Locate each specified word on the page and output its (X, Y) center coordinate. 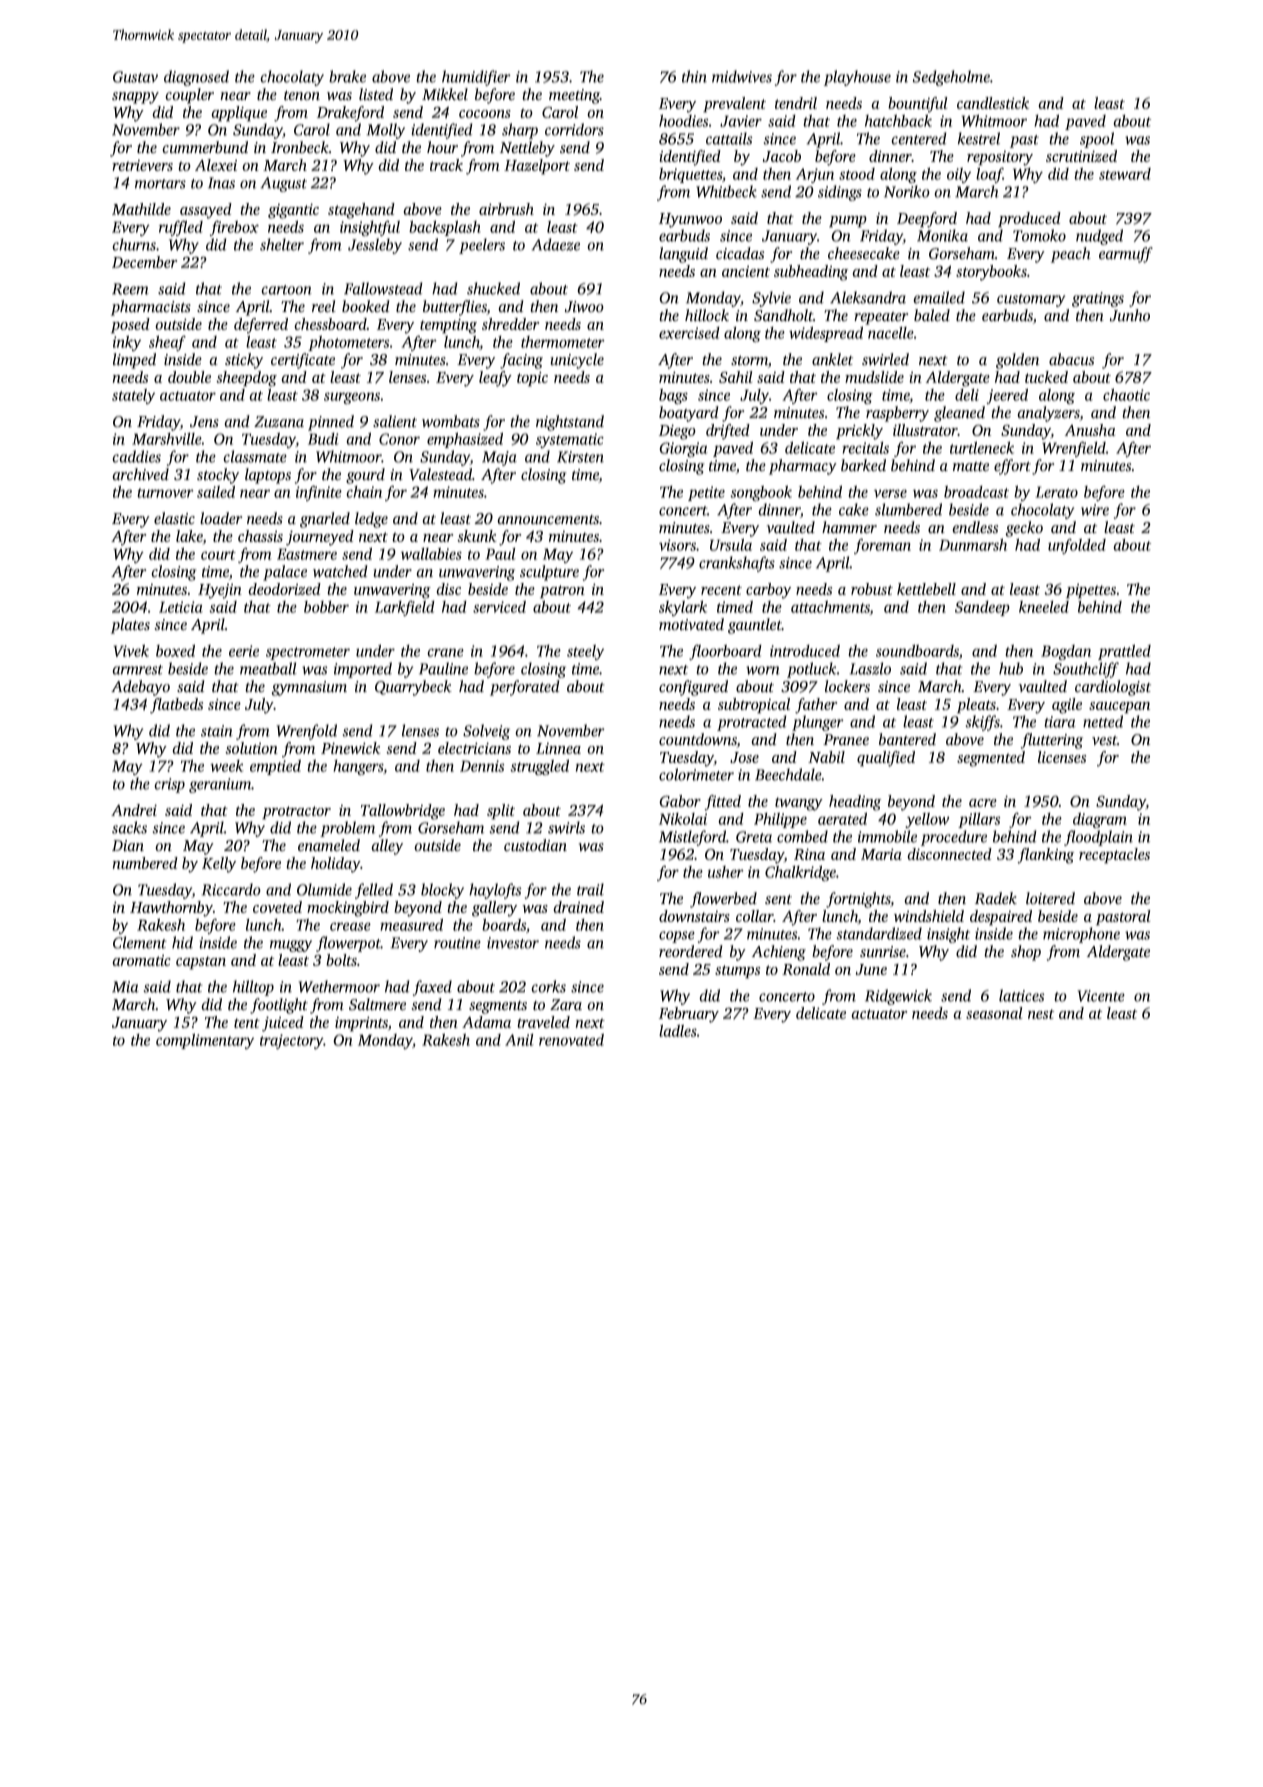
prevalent (734, 105)
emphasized (465, 440)
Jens (204, 422)
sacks (129, 827)
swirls (566, 827)
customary (1031, 300)
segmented (991, 759)
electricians (474, 748)
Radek (996, 898)
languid (683, 255)
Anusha (1090, 430)
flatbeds (176, 706)
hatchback (898, 120)
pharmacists (151, 308)
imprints (361, 1024)
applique (239, 114)
